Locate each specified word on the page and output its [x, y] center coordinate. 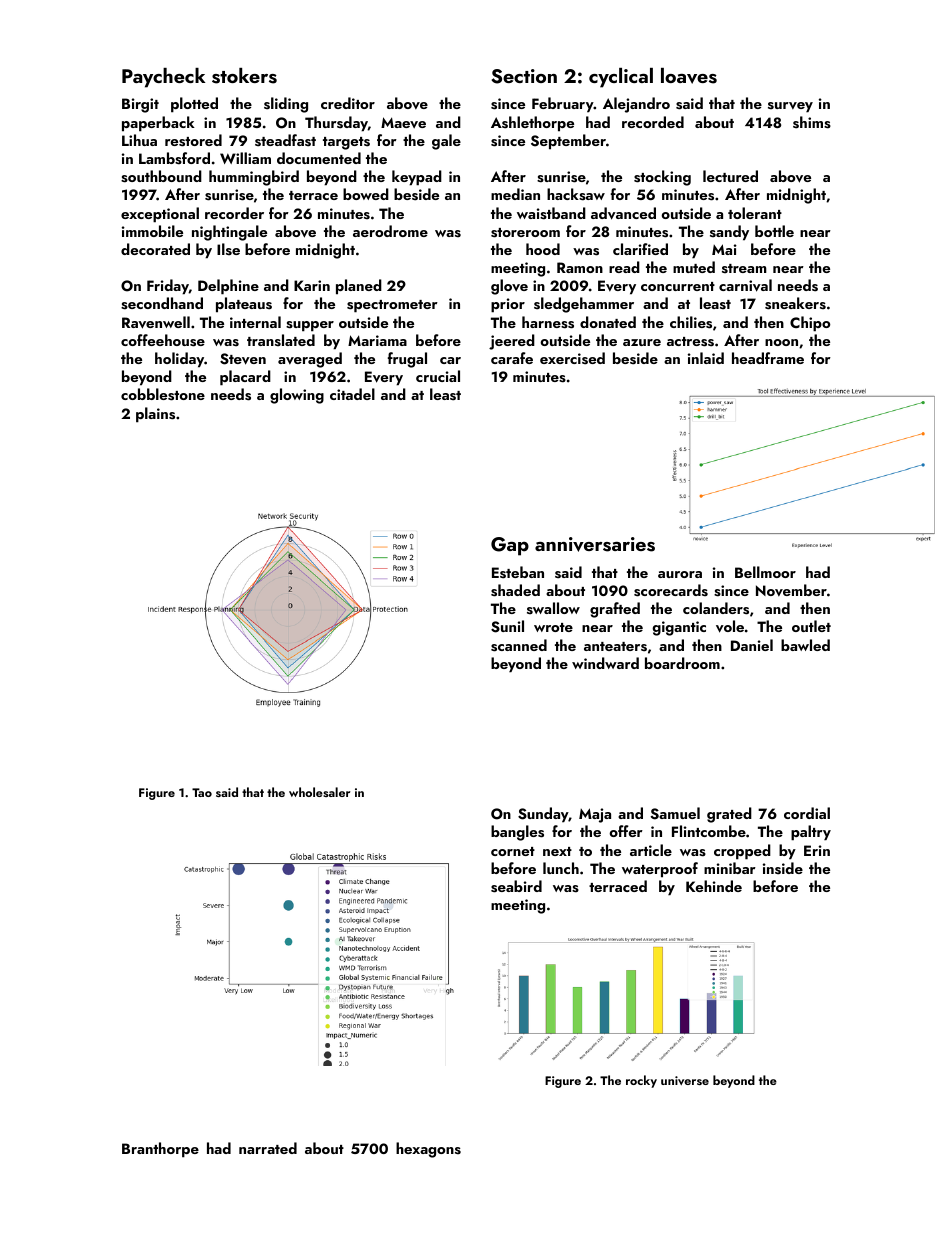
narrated [268, 1148]
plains [155, 415]
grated [729, 815]
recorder [234, 213]
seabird [516, 886]
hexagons [428, 1150]
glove [509, 287]
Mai [724, 249]
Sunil [507, 626]
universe [685, 1080]
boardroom [682, 663]
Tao [202, 792]
